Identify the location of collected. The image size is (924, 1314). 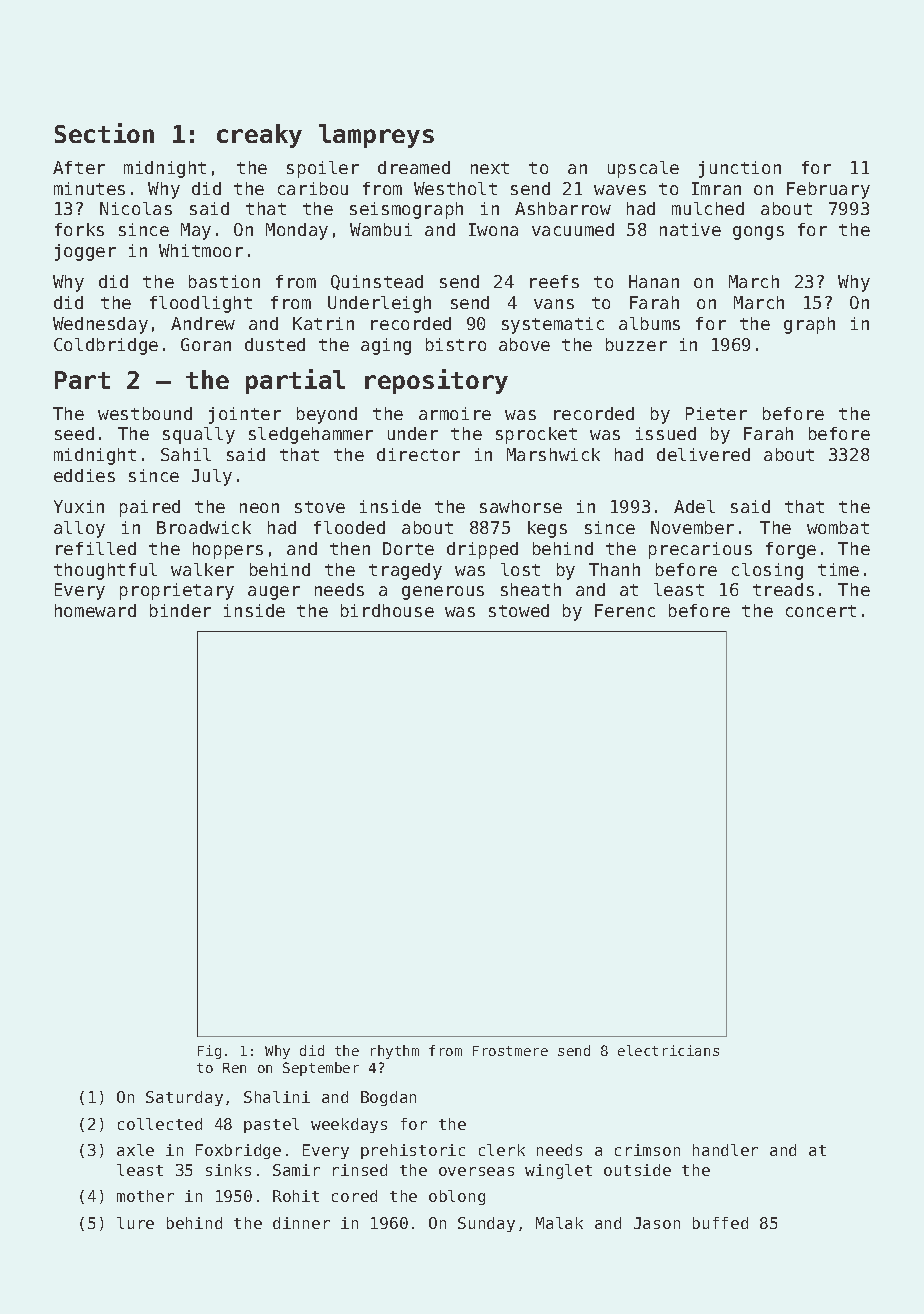
(160, 1124).
